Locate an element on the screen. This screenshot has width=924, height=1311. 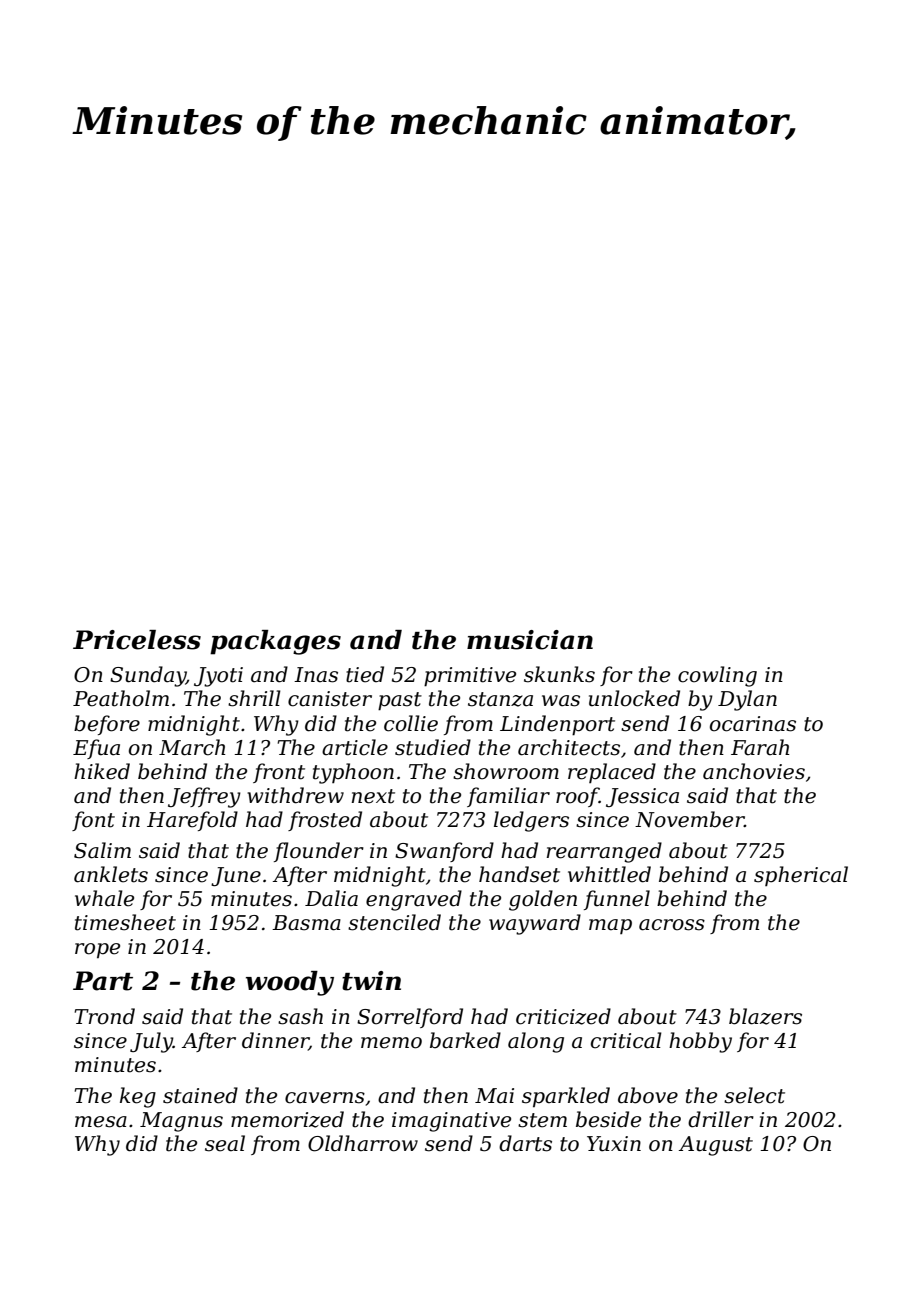
past is located at coordinates (400, 701).
